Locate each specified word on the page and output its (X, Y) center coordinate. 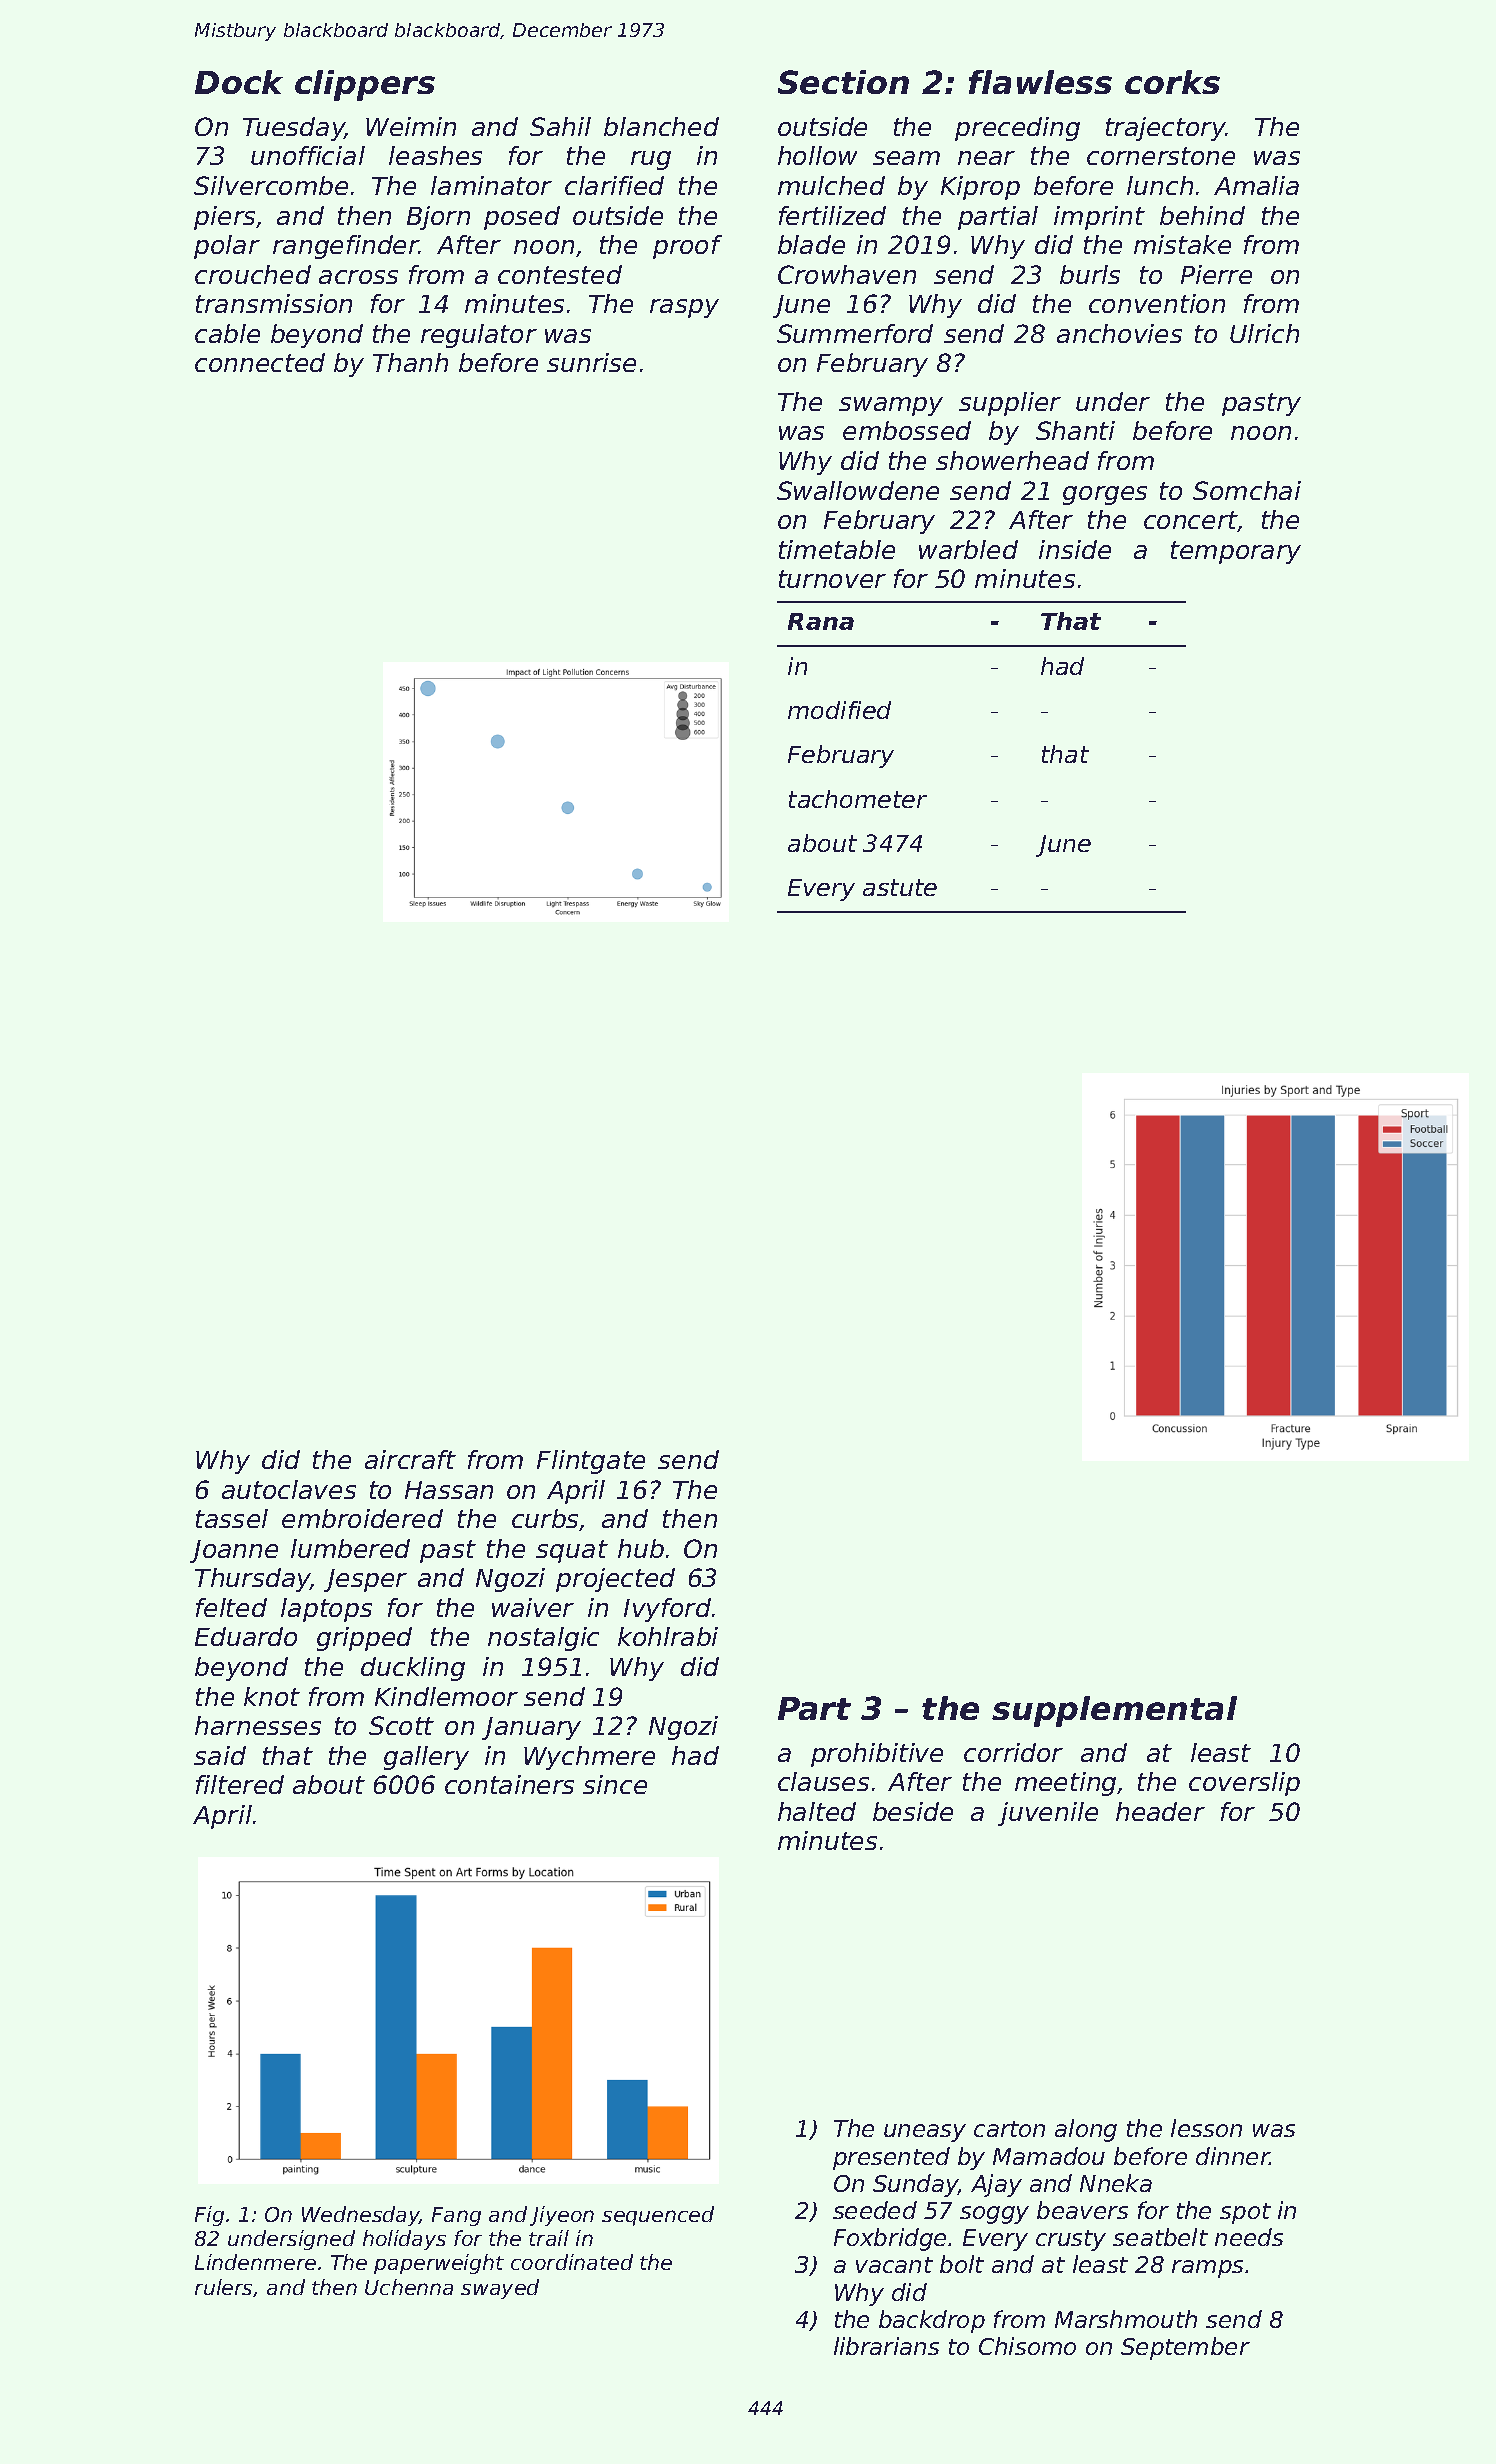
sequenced (658, 2216)
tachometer (858, 799)
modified (839, 710)
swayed (500, 2289)
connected (260, 362)
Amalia (1256, 185)
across (358, 277)
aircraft (410, 1459)
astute (900, 887)
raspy (684, 308)
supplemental (1114, 1711)
